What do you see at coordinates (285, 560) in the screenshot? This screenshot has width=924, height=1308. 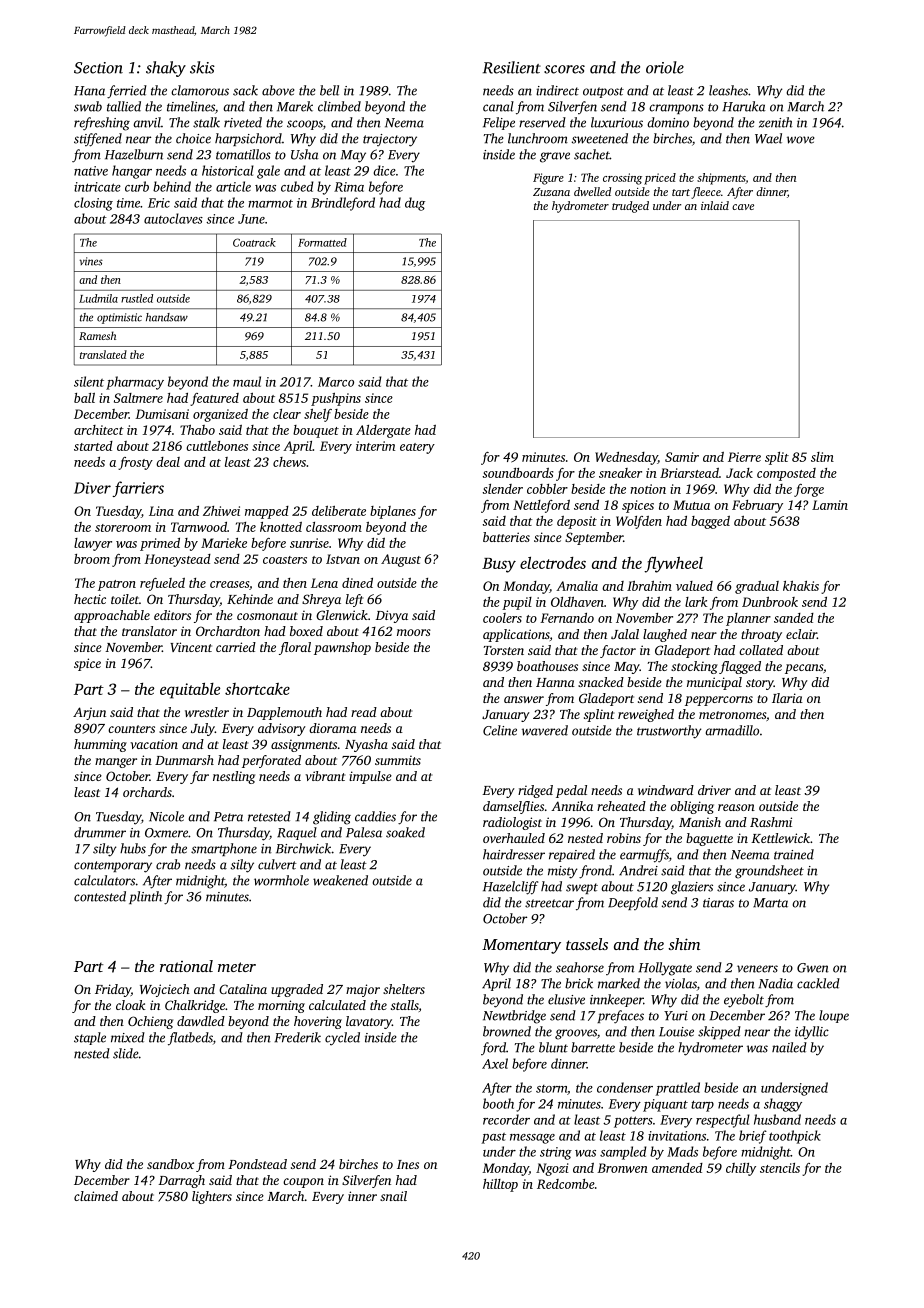 I see `coasters` at bounding box center [285, 560].
